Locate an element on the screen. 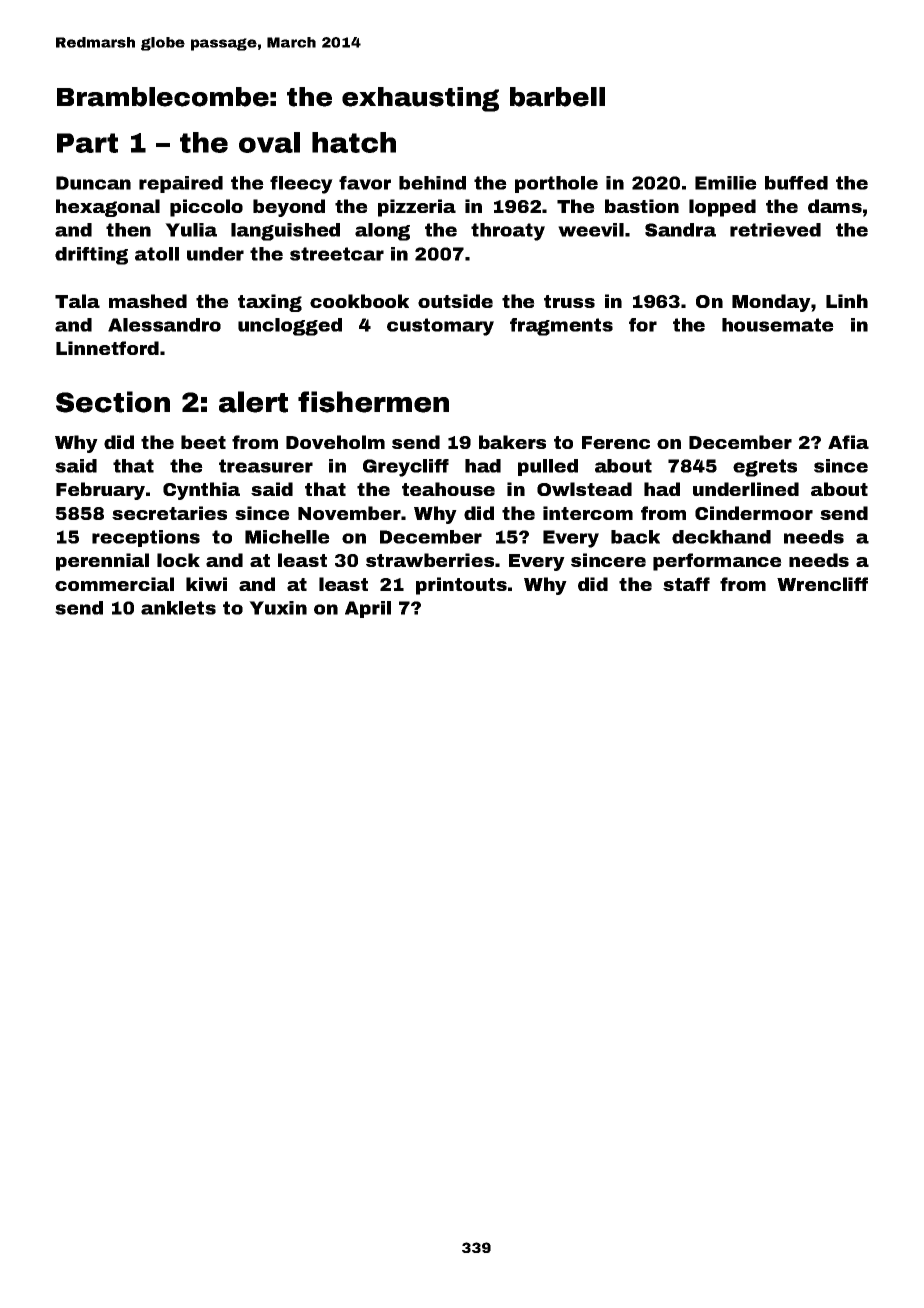 The image size is (924, 1308). behind is located at coordinates (432, 183).
